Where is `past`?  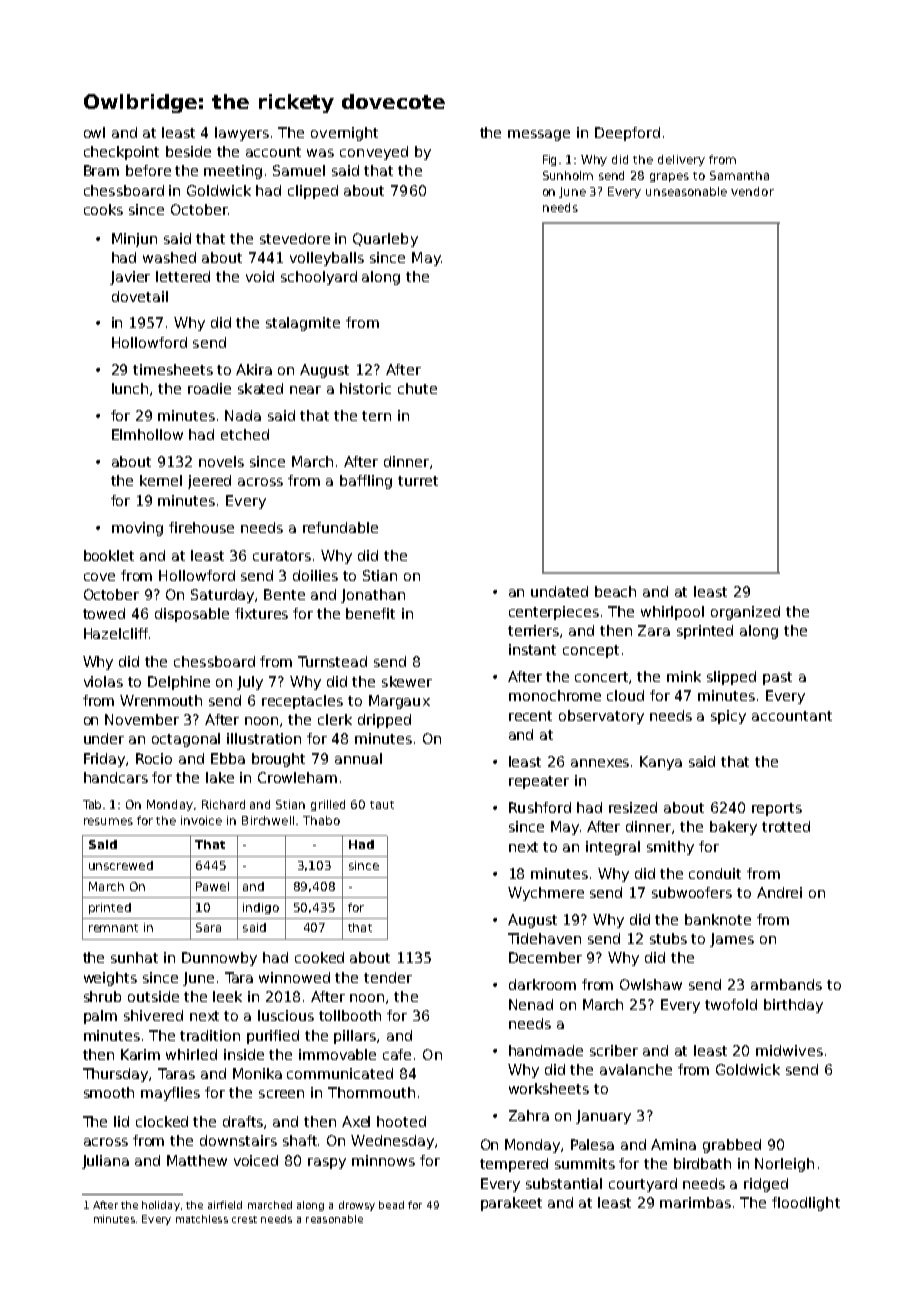 past is located at coordinates (777, 678).
